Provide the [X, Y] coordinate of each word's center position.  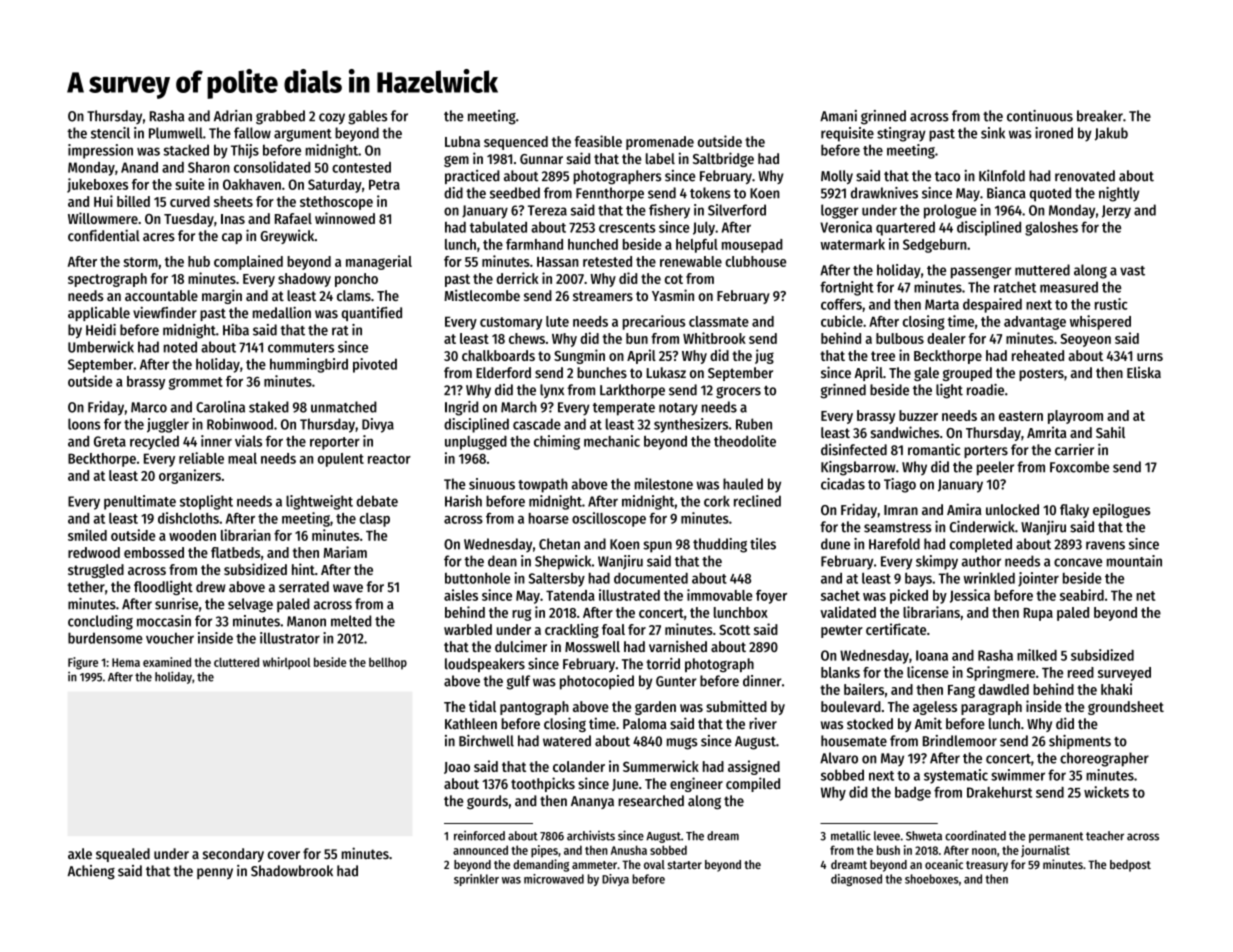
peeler [995, 468]
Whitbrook [714, 338]
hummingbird [309, 365]
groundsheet [1126, 708]
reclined [757, 501]
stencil [110, 133]
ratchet [1015, 287]
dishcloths [188, 518]
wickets [1106, 792]
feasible [598, 141]
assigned [754, 767]
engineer [696, 784]
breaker [1100, 116]
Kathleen [471, 724]
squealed [123, 855]
